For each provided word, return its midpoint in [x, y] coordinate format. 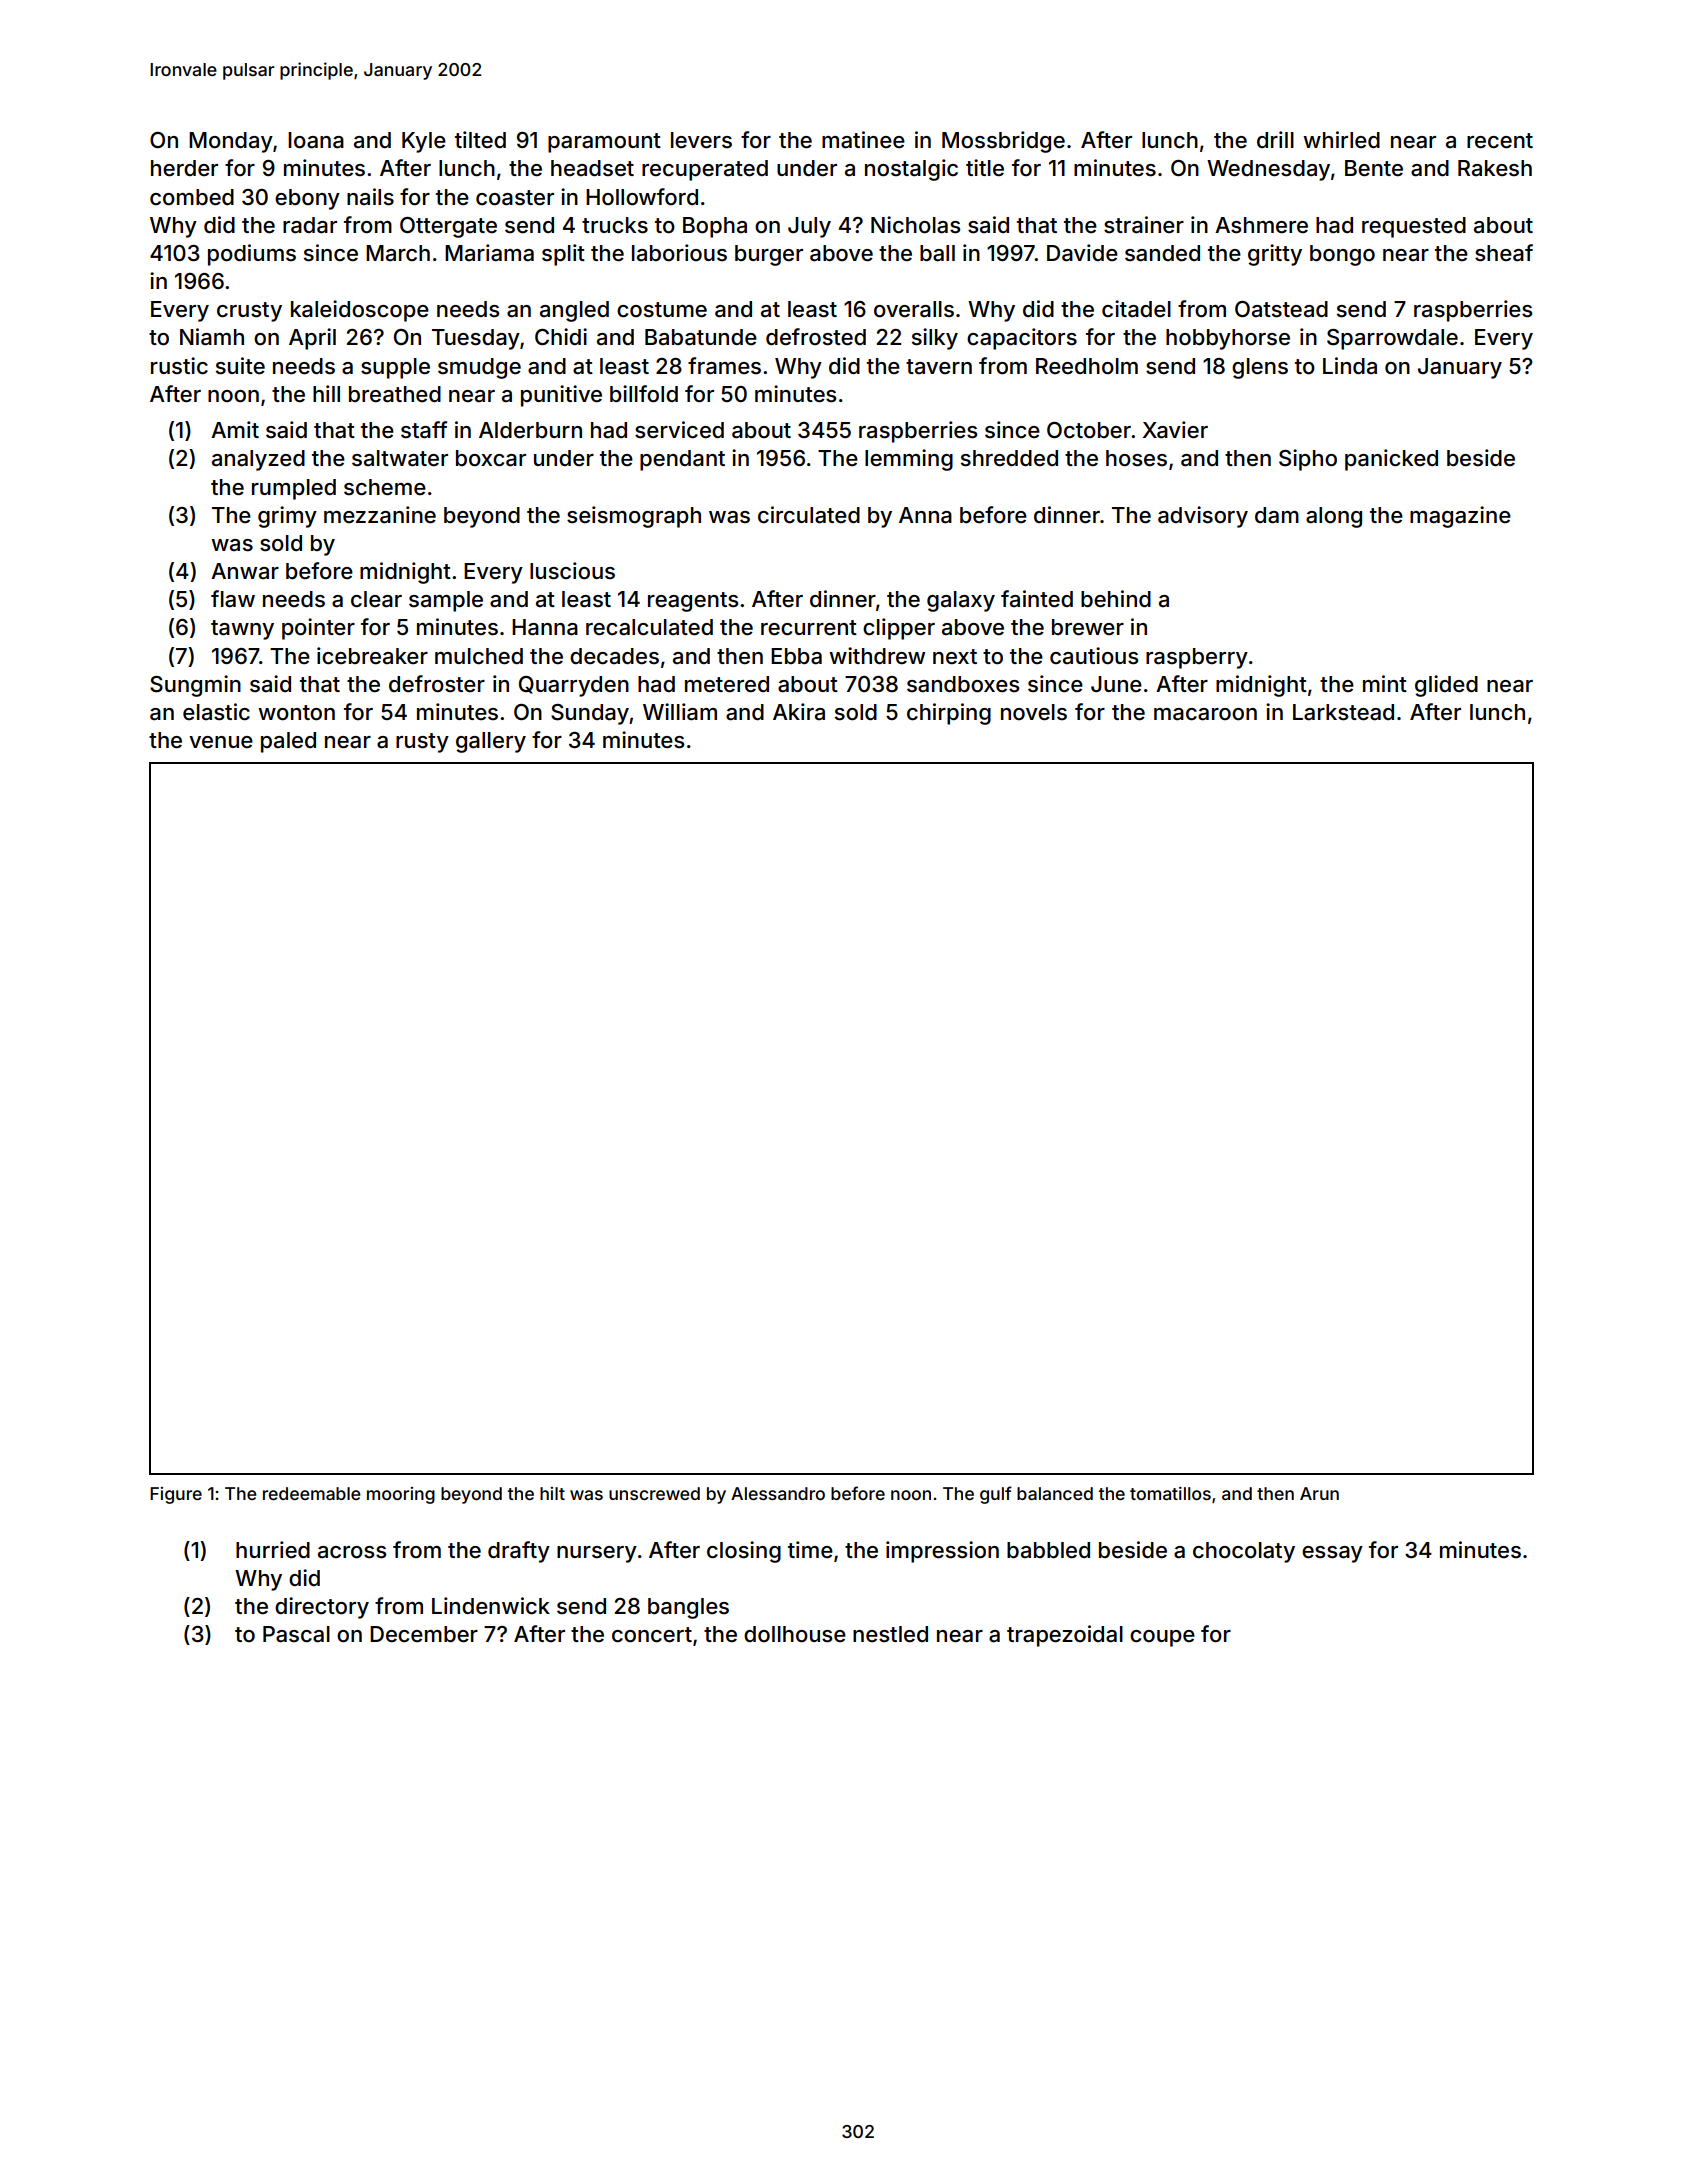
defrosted [816, 337]
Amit [235, 429]
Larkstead [1343, 712]
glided [1446, 686]
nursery [597, 1554]
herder [184, 168]
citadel [1136, 309]
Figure [176, 1495]
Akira [799, 711]
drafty [519, 1552]
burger [769, 255]
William [680, 712]
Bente [1374, 168]
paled [288, 742]
